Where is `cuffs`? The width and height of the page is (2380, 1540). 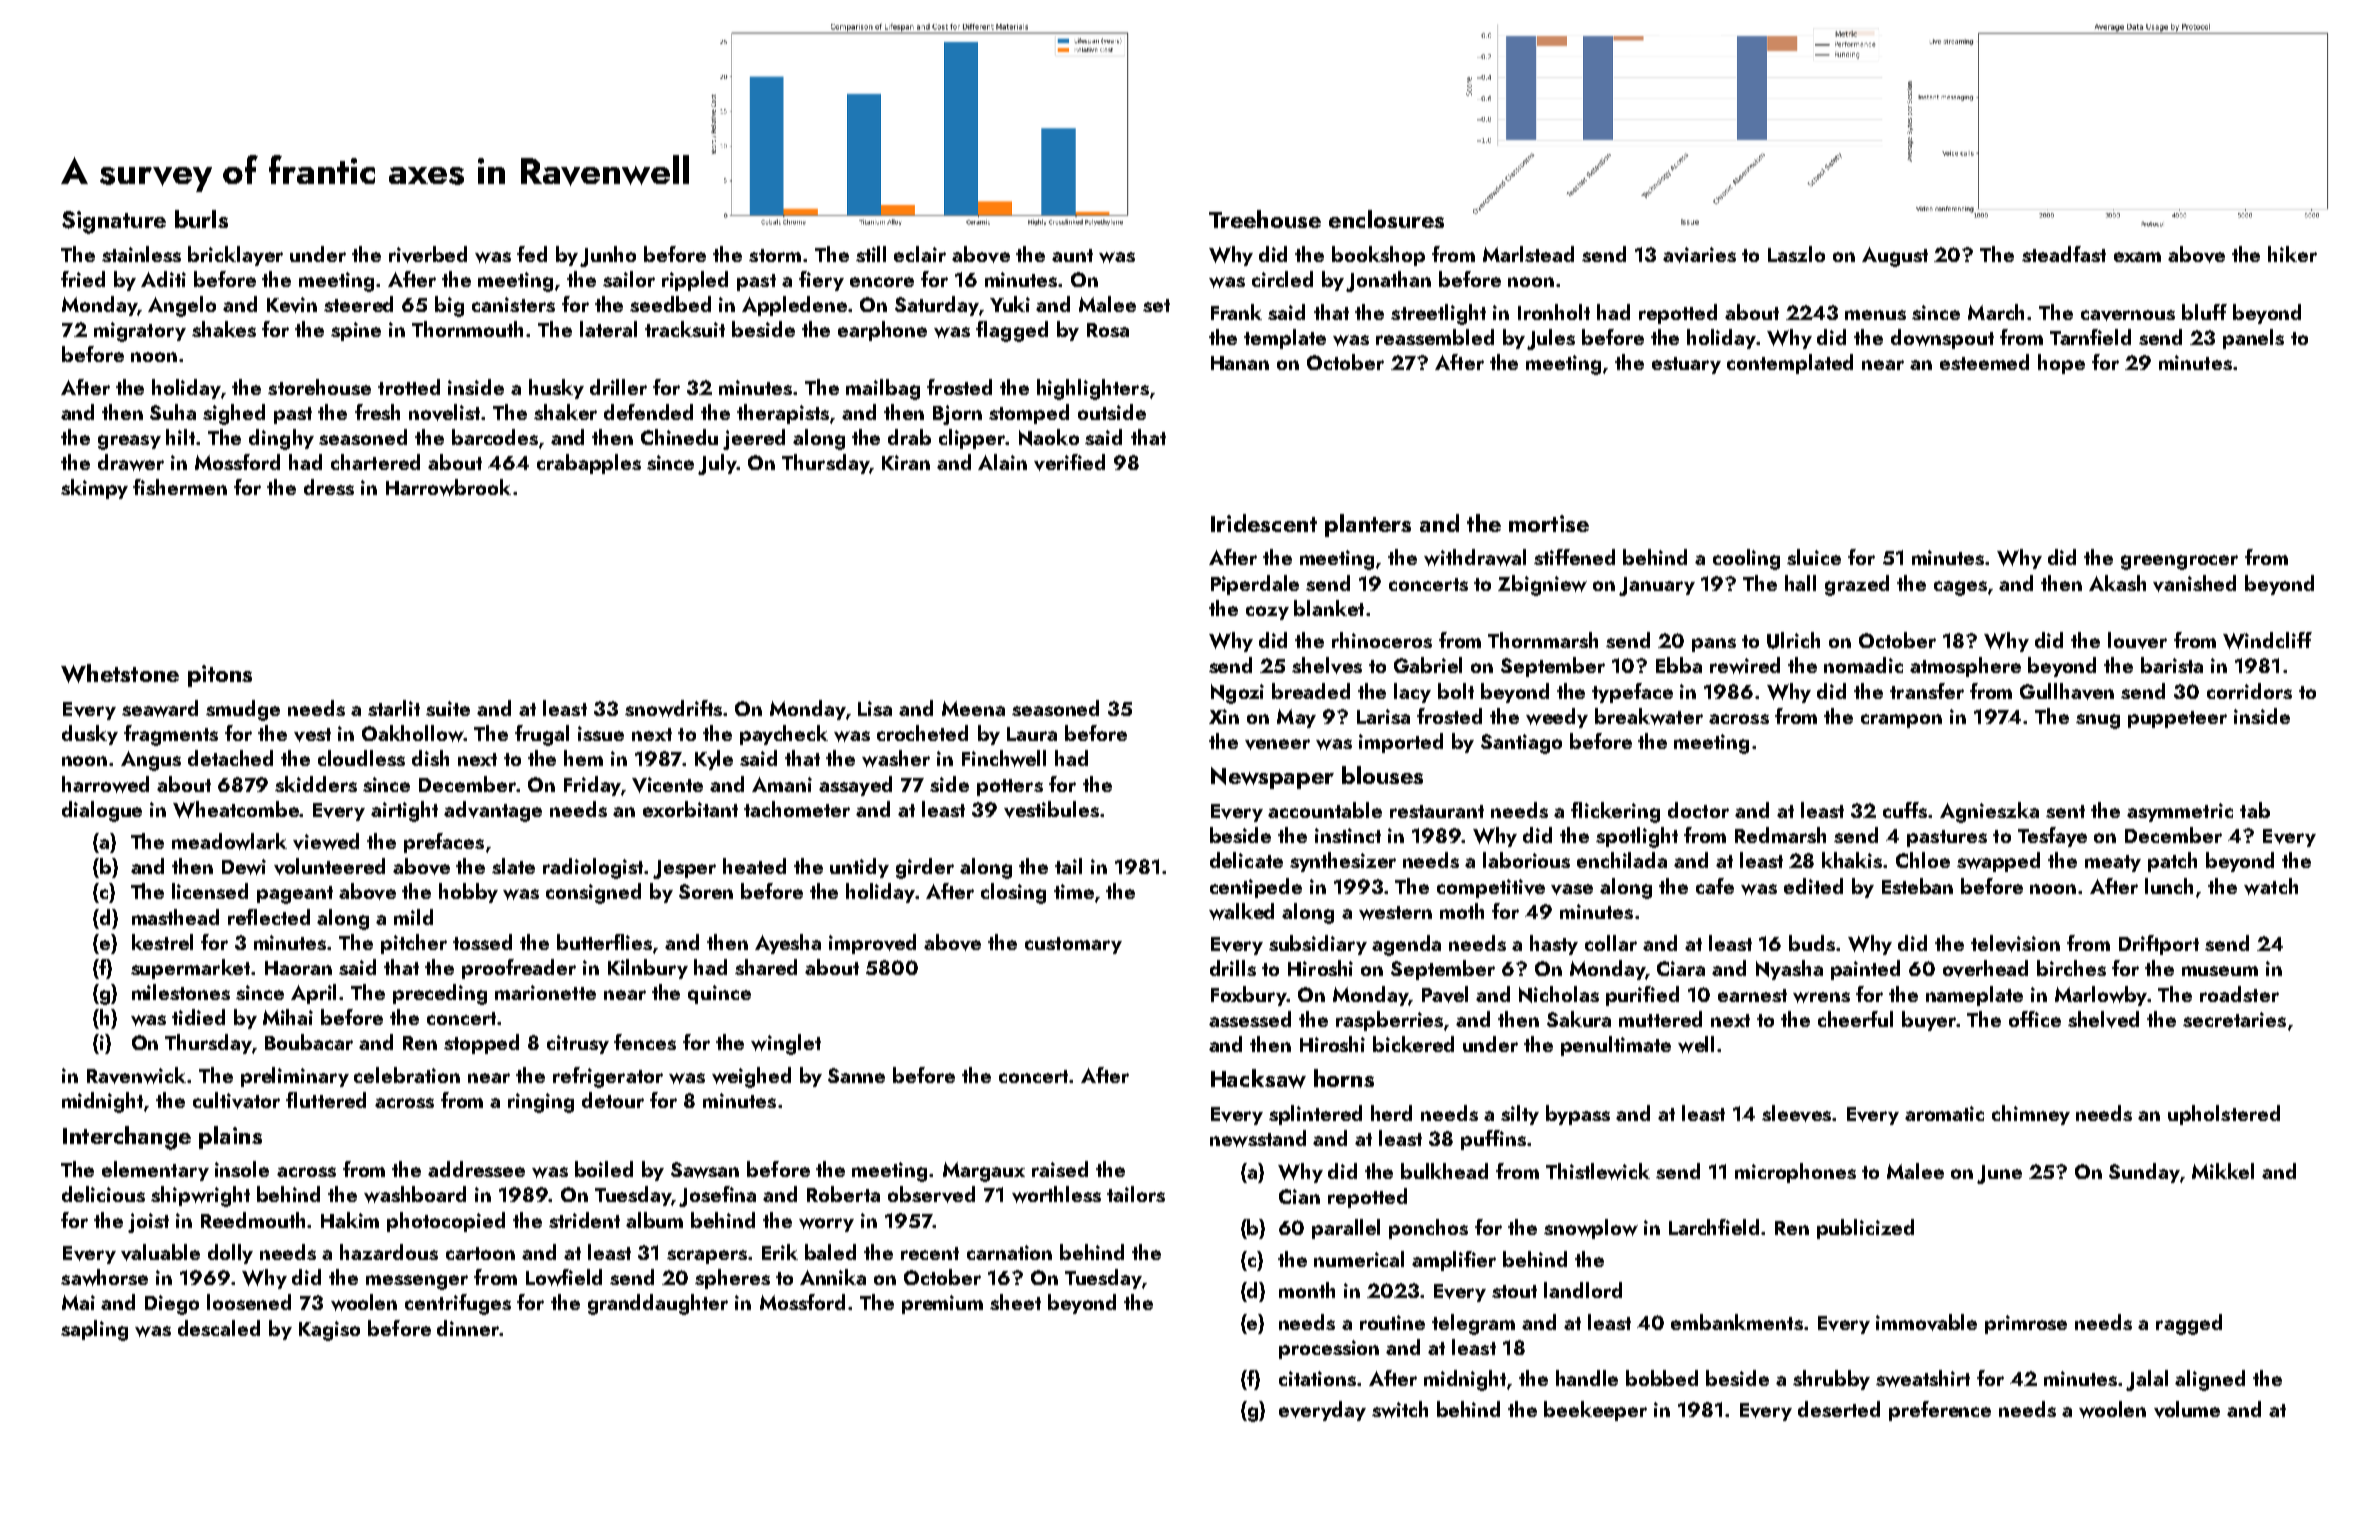
cuffs is located at coordinates (1905, 810).
